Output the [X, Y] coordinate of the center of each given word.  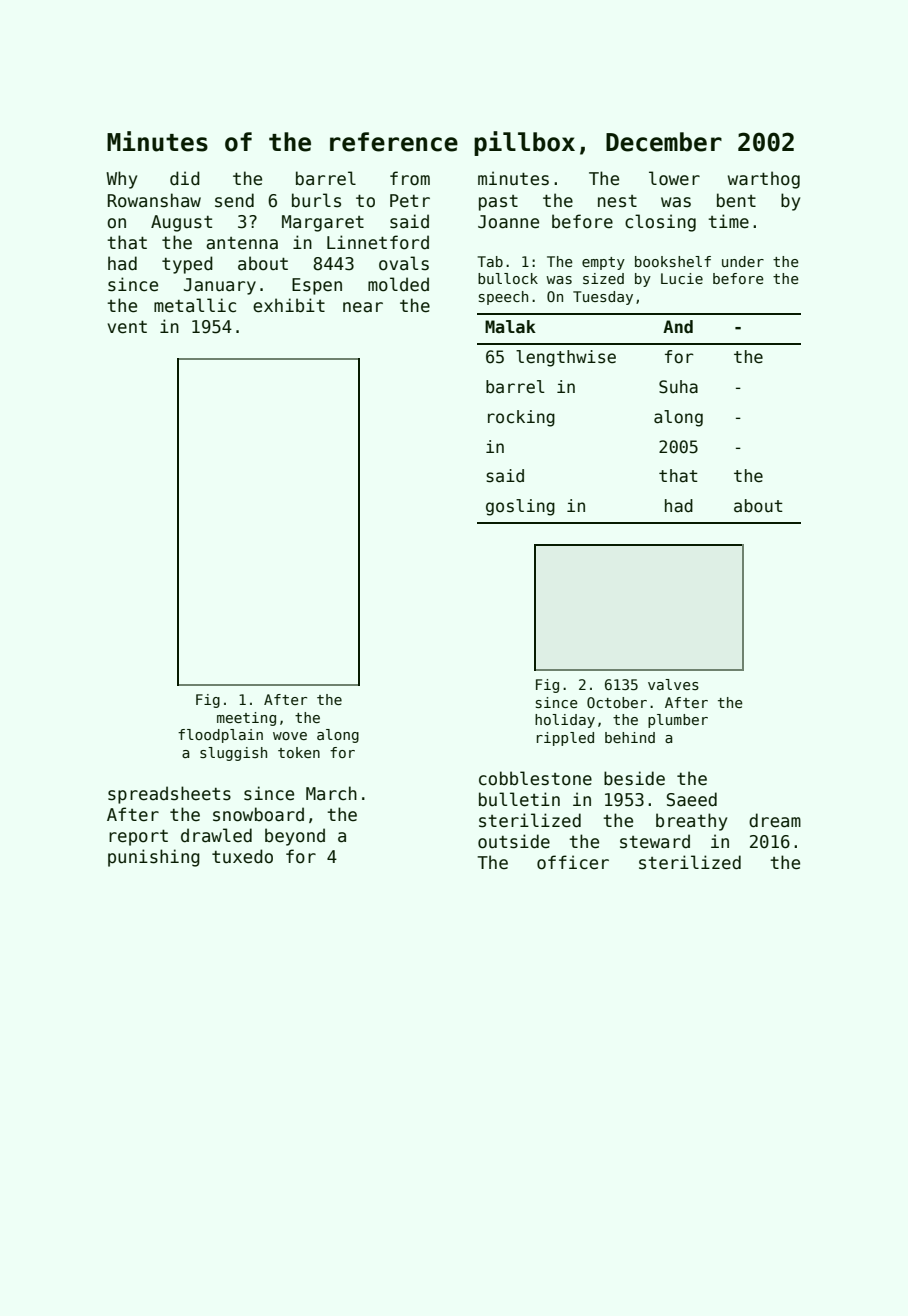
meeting [246, 719]
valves [673, 684]
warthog [764, 180]
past [498, 203]
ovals [404, 263]
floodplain [220, 736]
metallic [195, 305]
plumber [678, 721]
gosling [520, 507]
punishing [154, 858]
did [185, 178]
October [617, 702]
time [728, 221]
